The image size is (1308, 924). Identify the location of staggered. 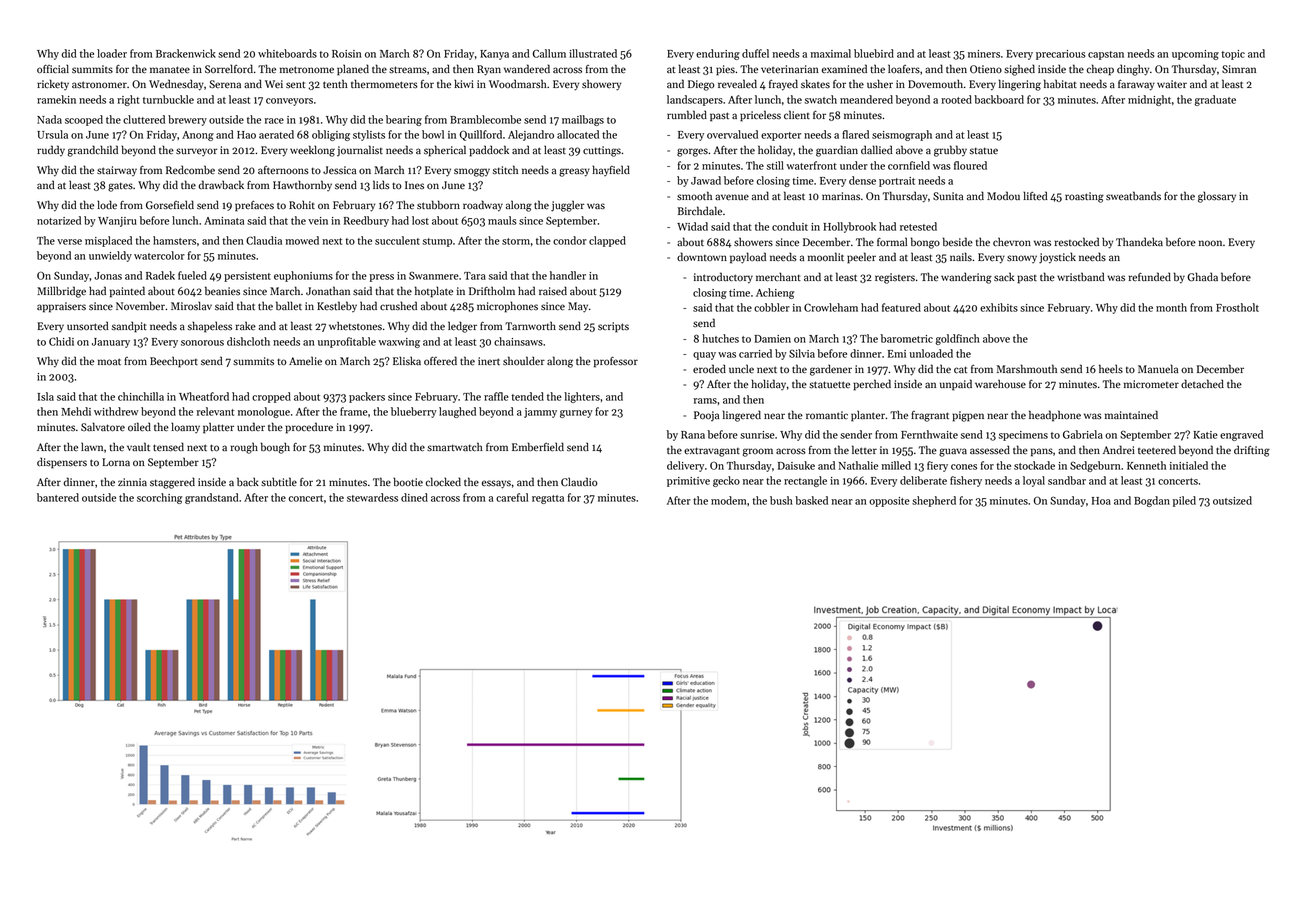
(172, 483).
